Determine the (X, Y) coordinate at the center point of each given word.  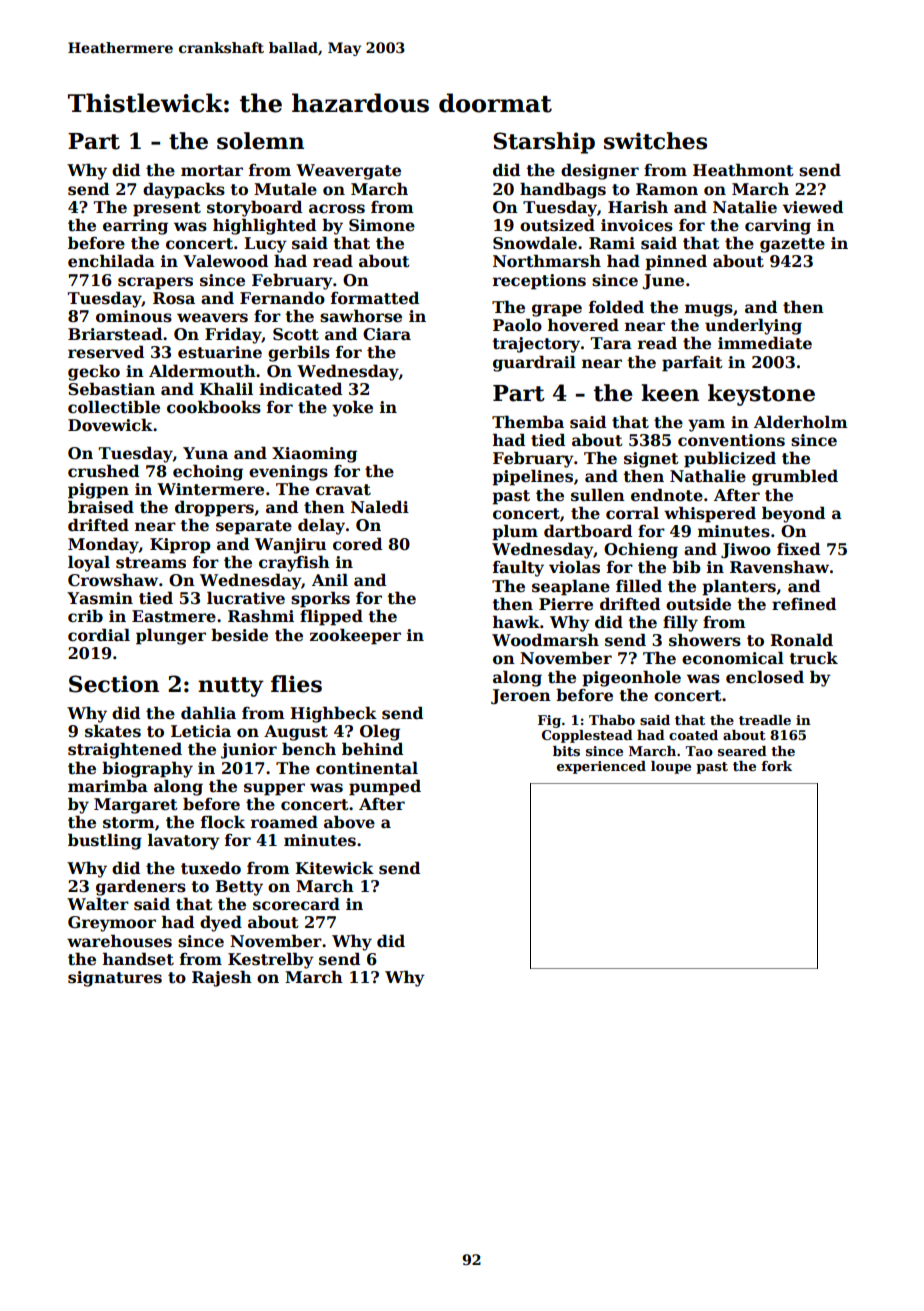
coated (693, 735)
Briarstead (115, 334)
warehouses (119, 941)
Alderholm (801, 422)
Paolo (517, 325)
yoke (352, 408)
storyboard (254, 208)
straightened (125, 750)
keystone (761, 395)
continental (367, 768)
